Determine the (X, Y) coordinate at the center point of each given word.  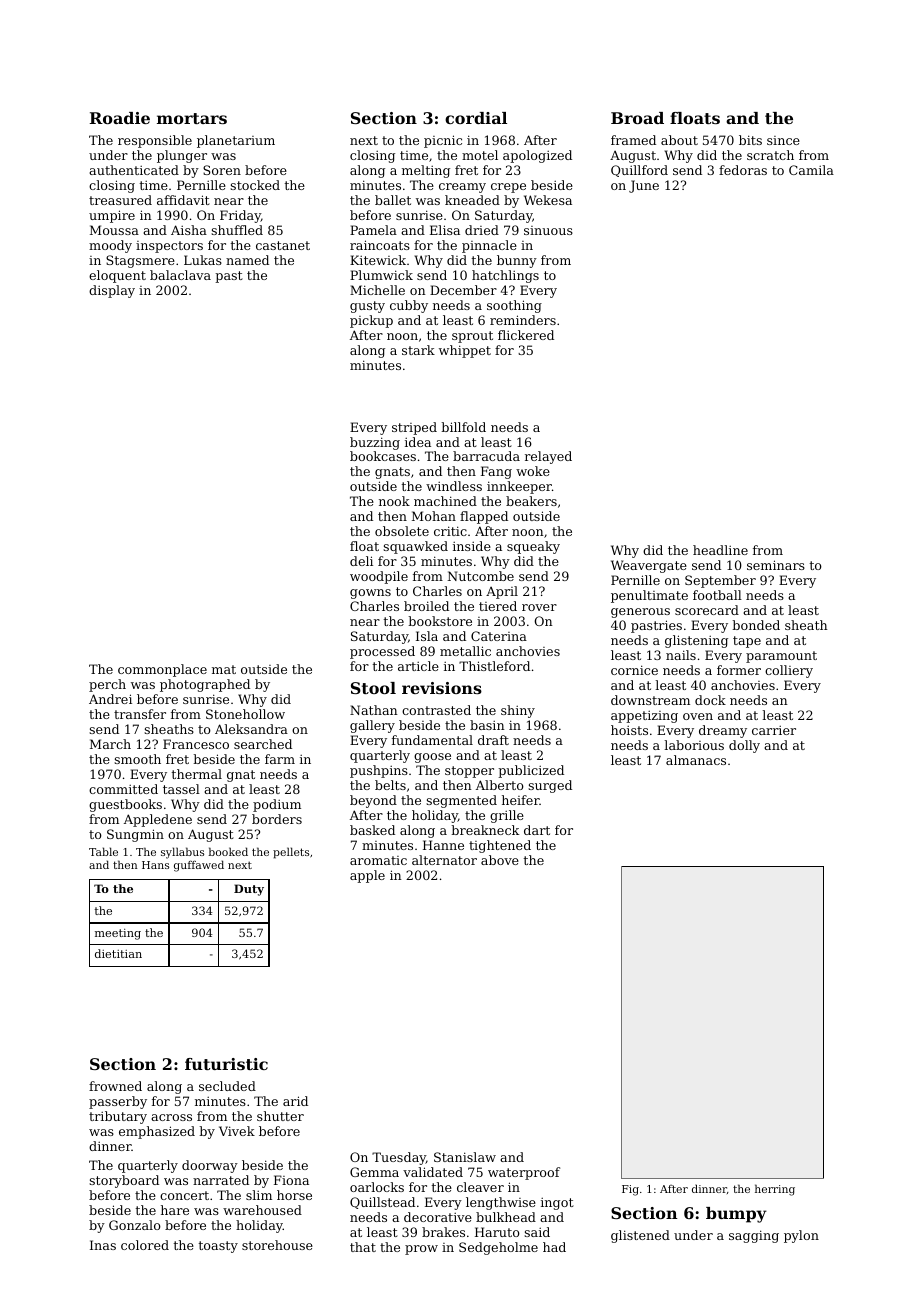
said (537, 1232)
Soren (222, 170)
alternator (444, 860)
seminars (776, 565)
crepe (508, 188)
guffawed (199, 866)
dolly (744, 746)
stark (418, 350)
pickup (371, 321)
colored (145, 1245)
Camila (811, 170)
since (783, 140)
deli (361, 561)
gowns (370, 594)
